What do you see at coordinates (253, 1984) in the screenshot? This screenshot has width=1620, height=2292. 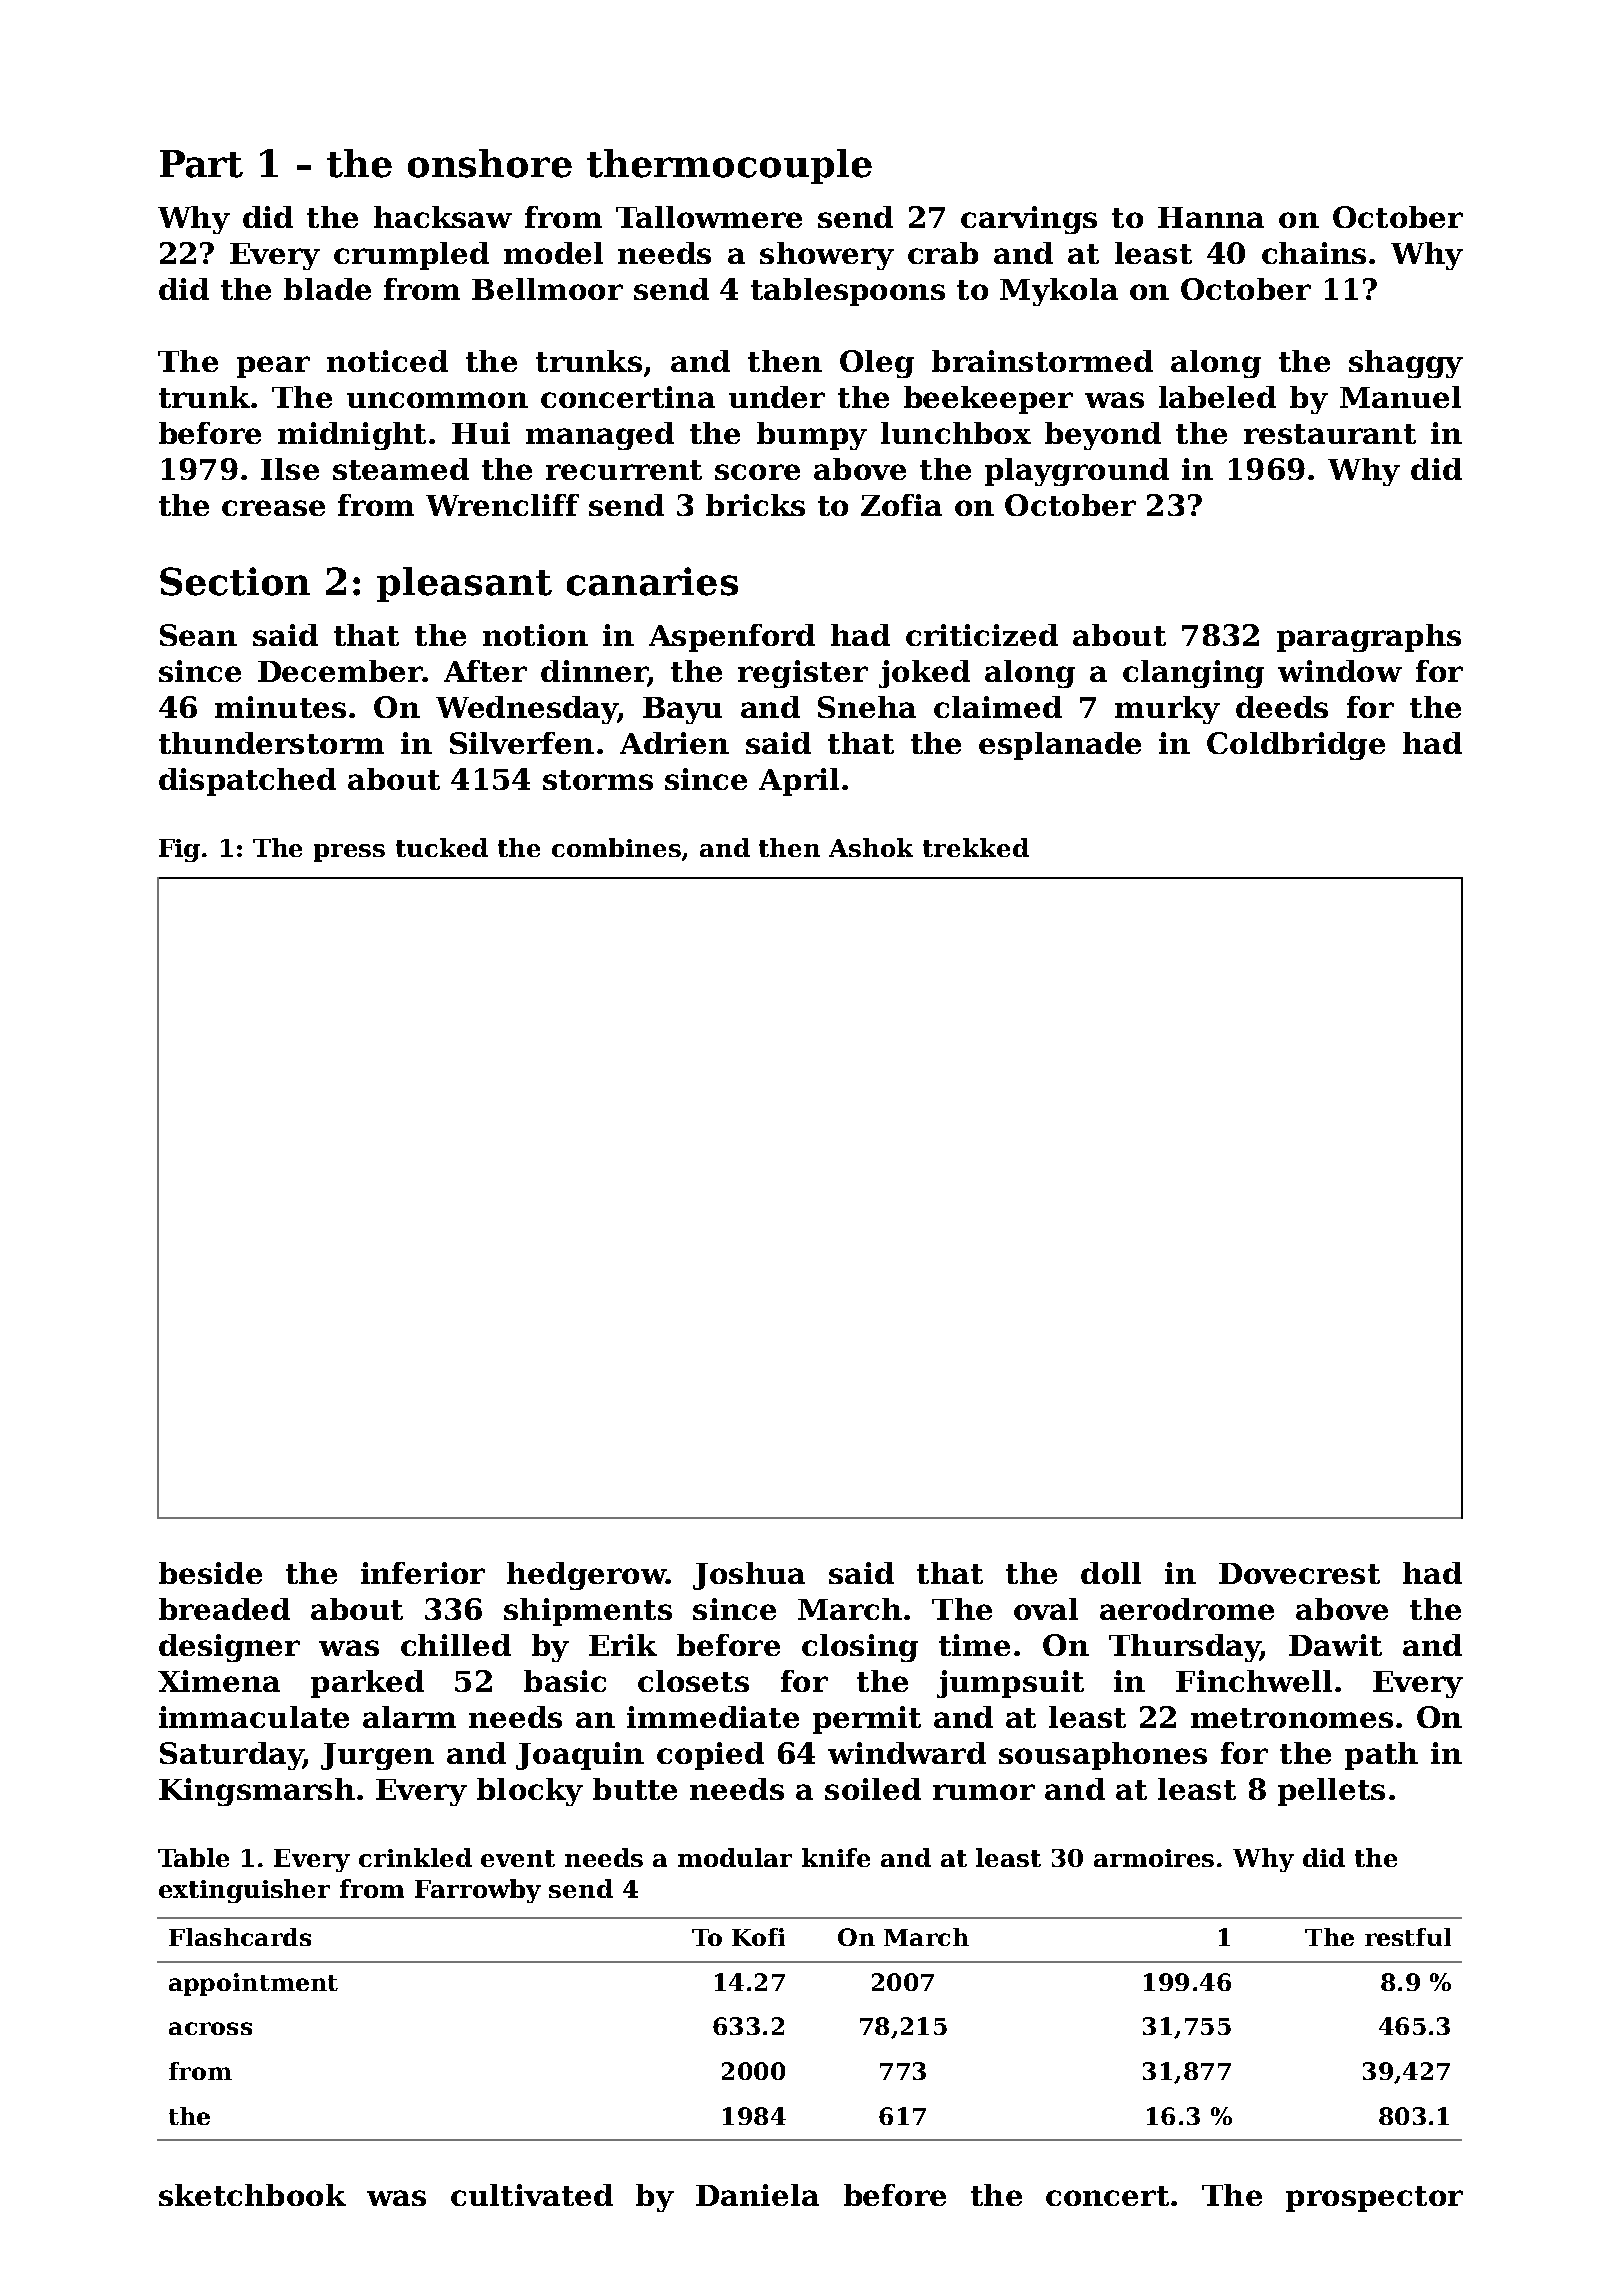 I see `appointment` at bounding box center [253, 1984].
